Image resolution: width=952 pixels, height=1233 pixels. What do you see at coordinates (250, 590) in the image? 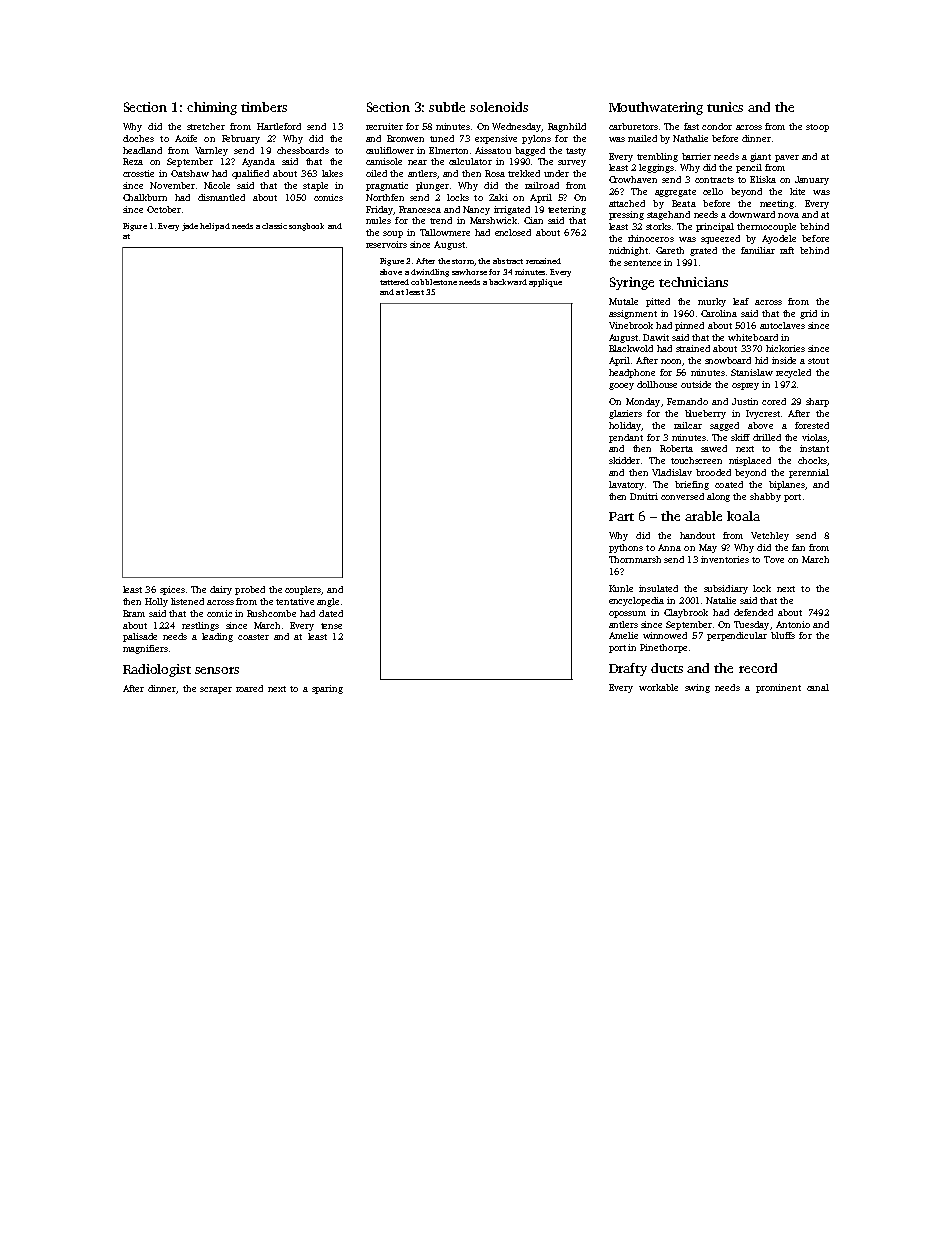
I see `probed` at bounding box center [250, 590].
